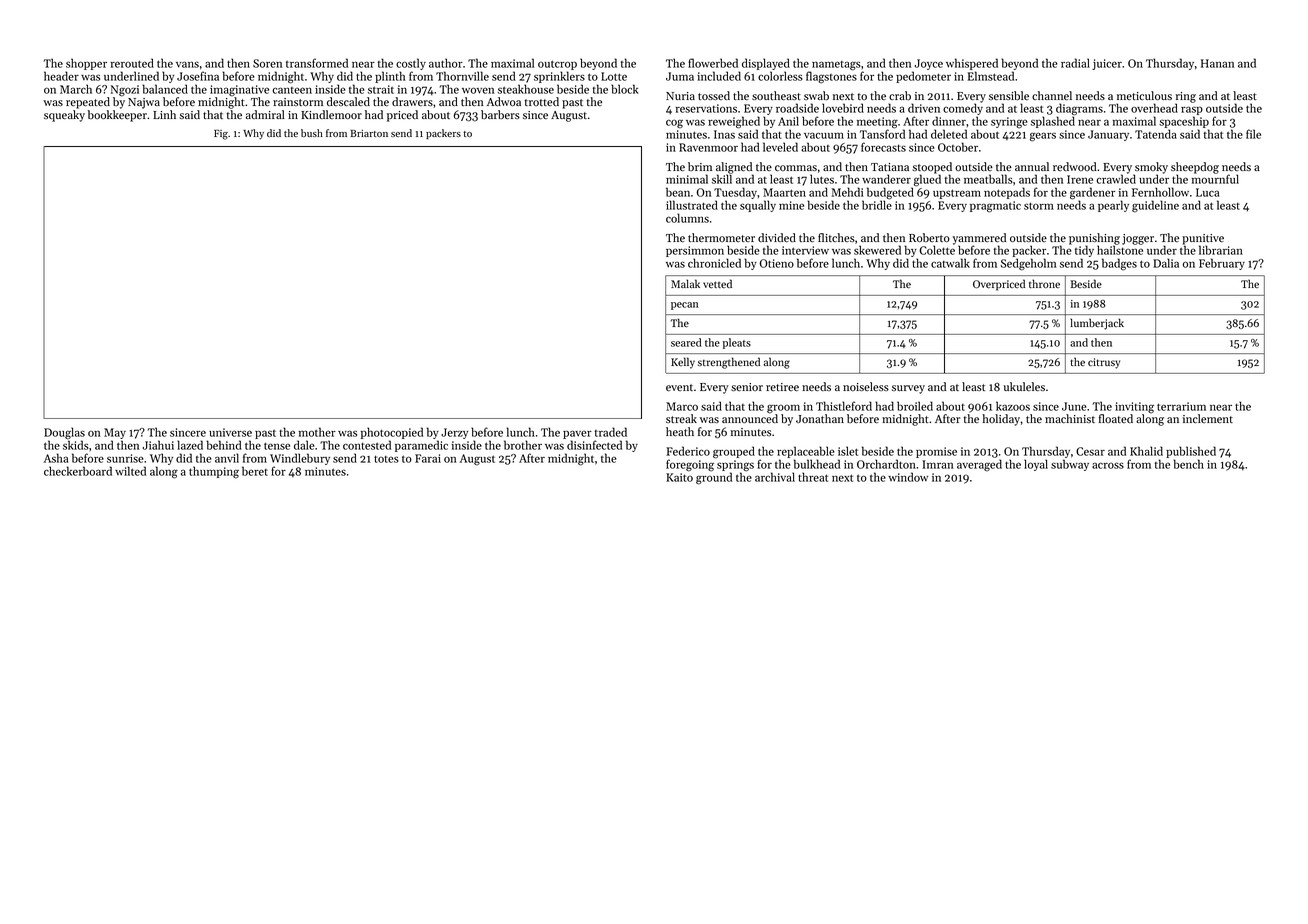  Describe the element at coordinates (695, 251) in the page. I see `persimmon` at that location.
